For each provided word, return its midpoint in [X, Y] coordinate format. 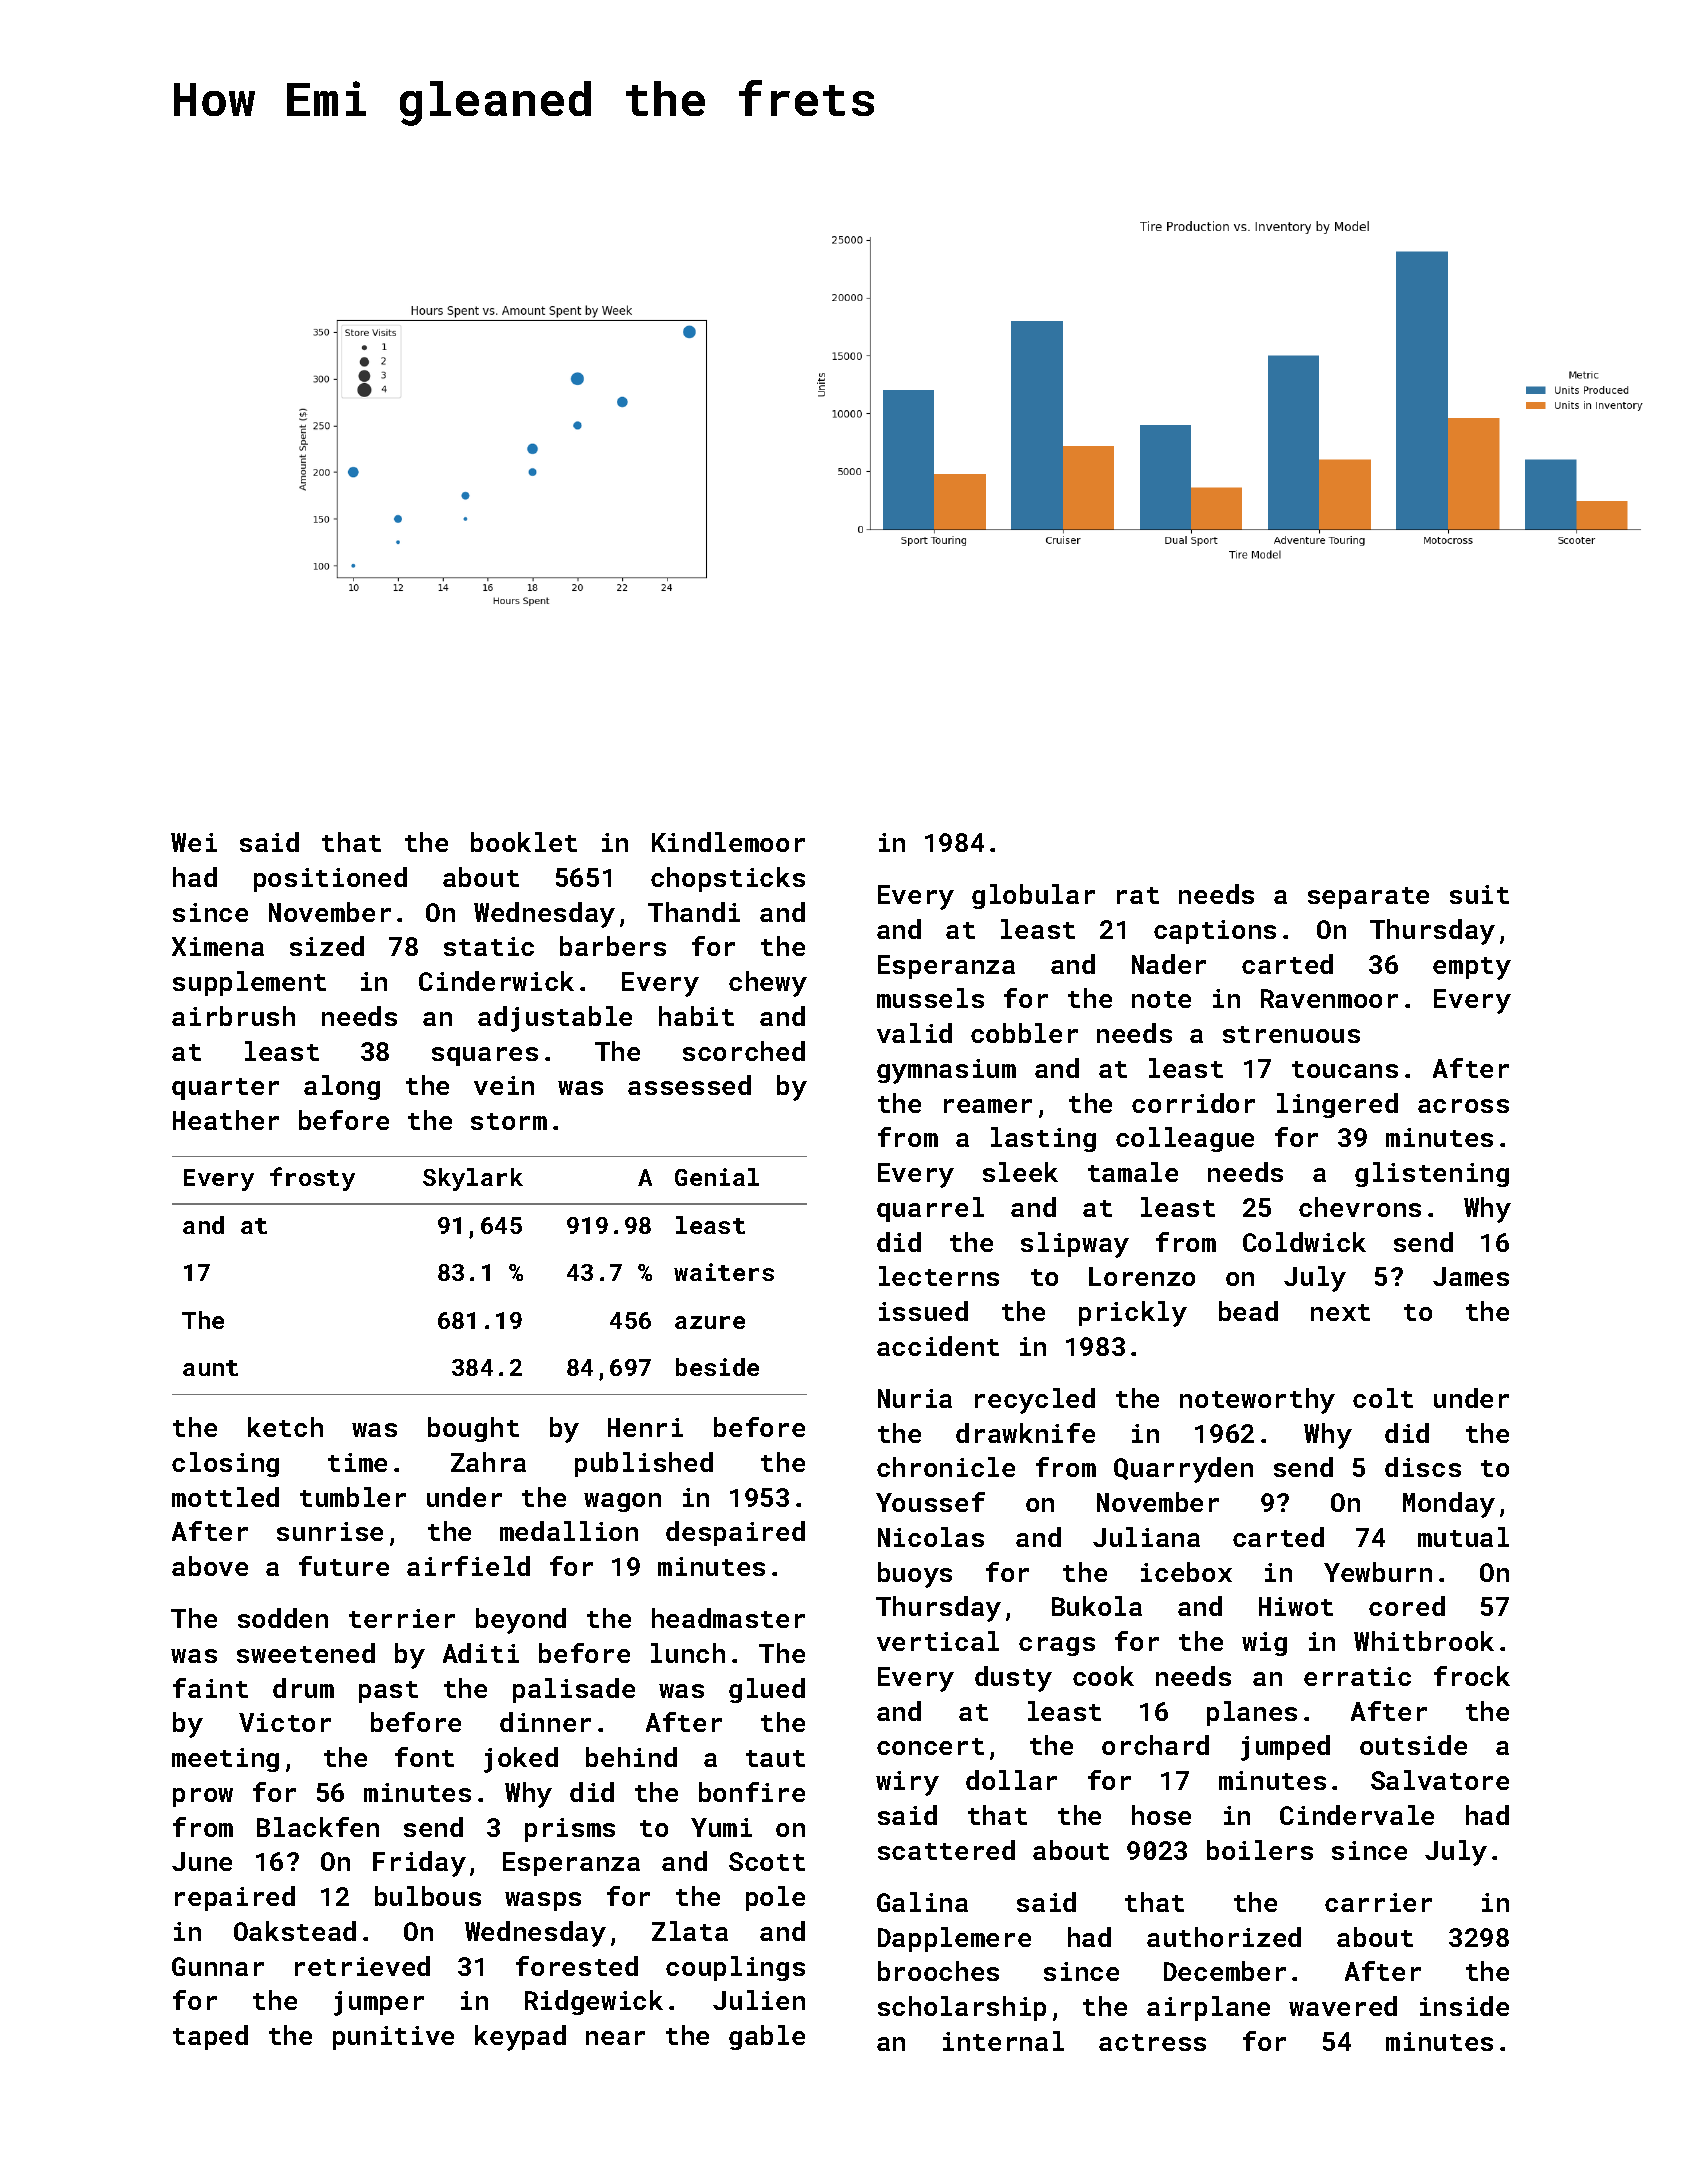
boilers [1260, 1850]
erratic [1357, 1676]
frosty [312, 1179]
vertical [938, 1641]
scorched [744, 1051]
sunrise [330, 1531]
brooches [938, 1971]
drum [303, 1688]
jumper [379, 2003]
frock [1472, 1676]
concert [930, 1746]
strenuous [1291, 1034]
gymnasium [946, 1071]
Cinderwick [496, 981]
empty [1472, 968]
